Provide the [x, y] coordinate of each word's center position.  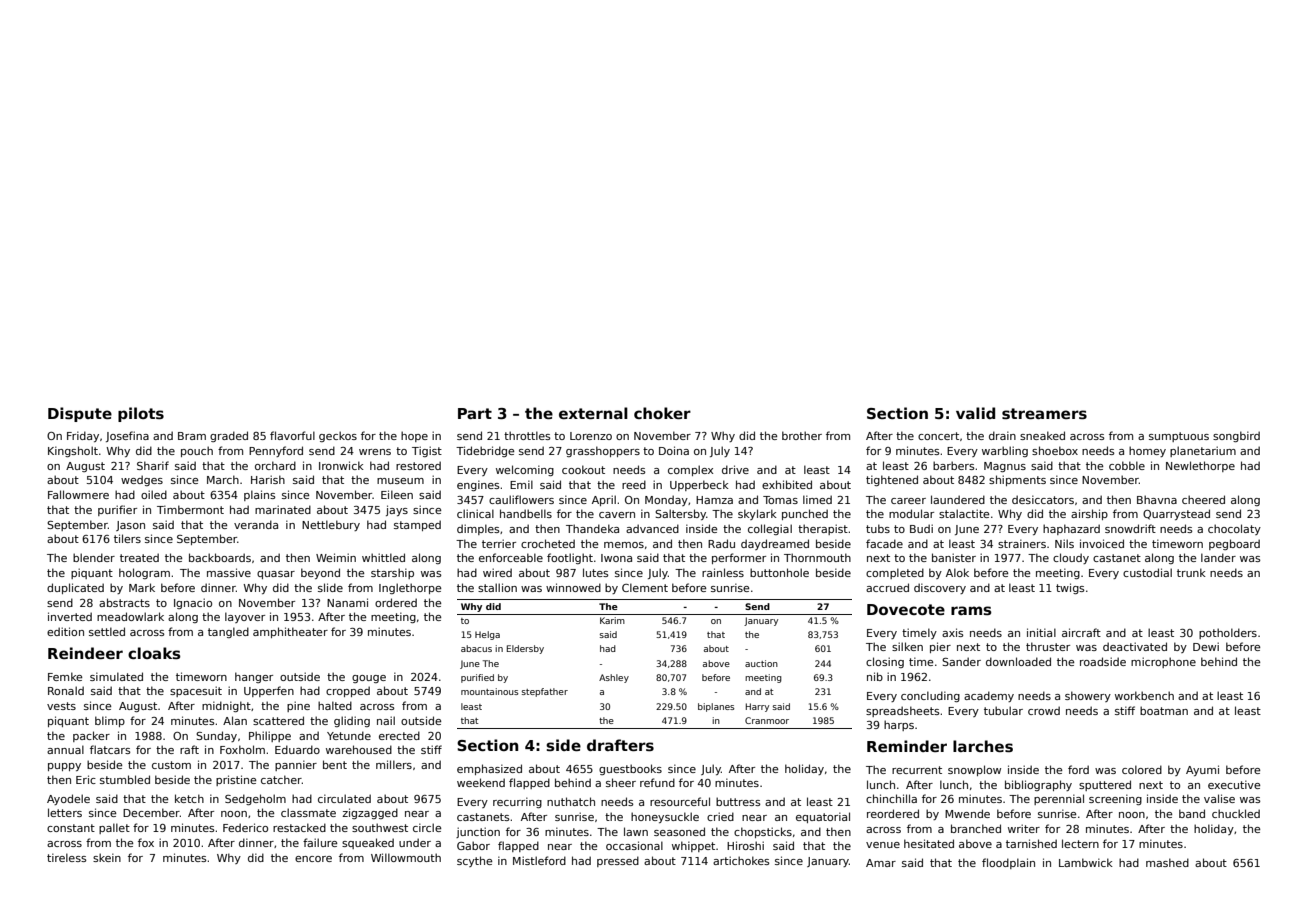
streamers [1044, 413]
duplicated [75, 588]
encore [313, 859]
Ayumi [1202, 770]
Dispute [80, 414]
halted [335, 705]
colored [1142, 769]
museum [400, 481]
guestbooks [630, 769]
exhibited [787, 484]
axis [953, 632]
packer [91, 736]
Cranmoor [767, 720]
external [593, 413]
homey [1147, 451]
